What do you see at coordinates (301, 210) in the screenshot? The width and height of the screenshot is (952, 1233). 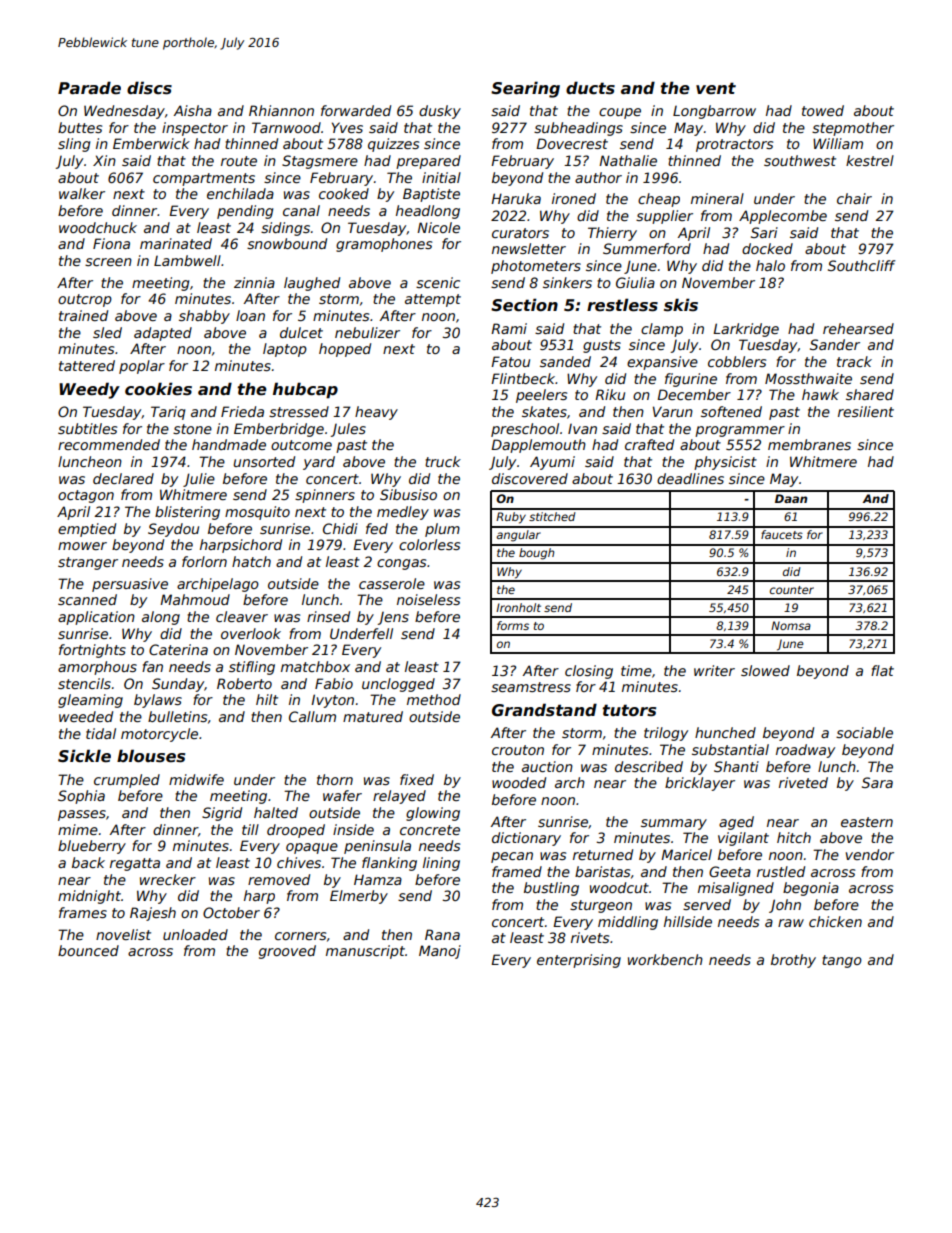 I see `canal` at bounding box center [301, 210].
